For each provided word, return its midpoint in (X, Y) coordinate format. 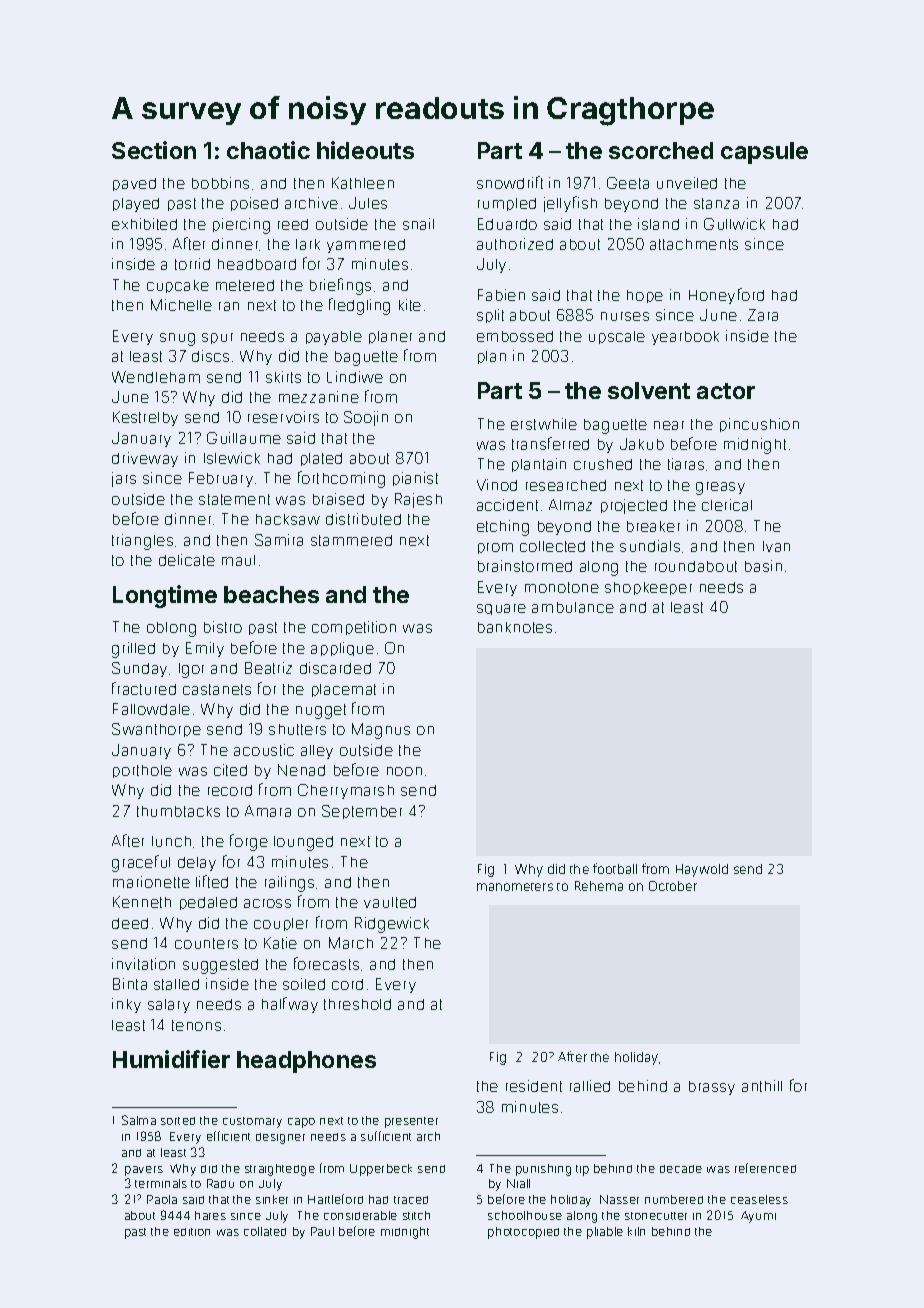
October (673, 886)
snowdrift (510, 182)
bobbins (220, 183)
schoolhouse (525, 1215)
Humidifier (171, 1059)
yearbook (685, 338)
